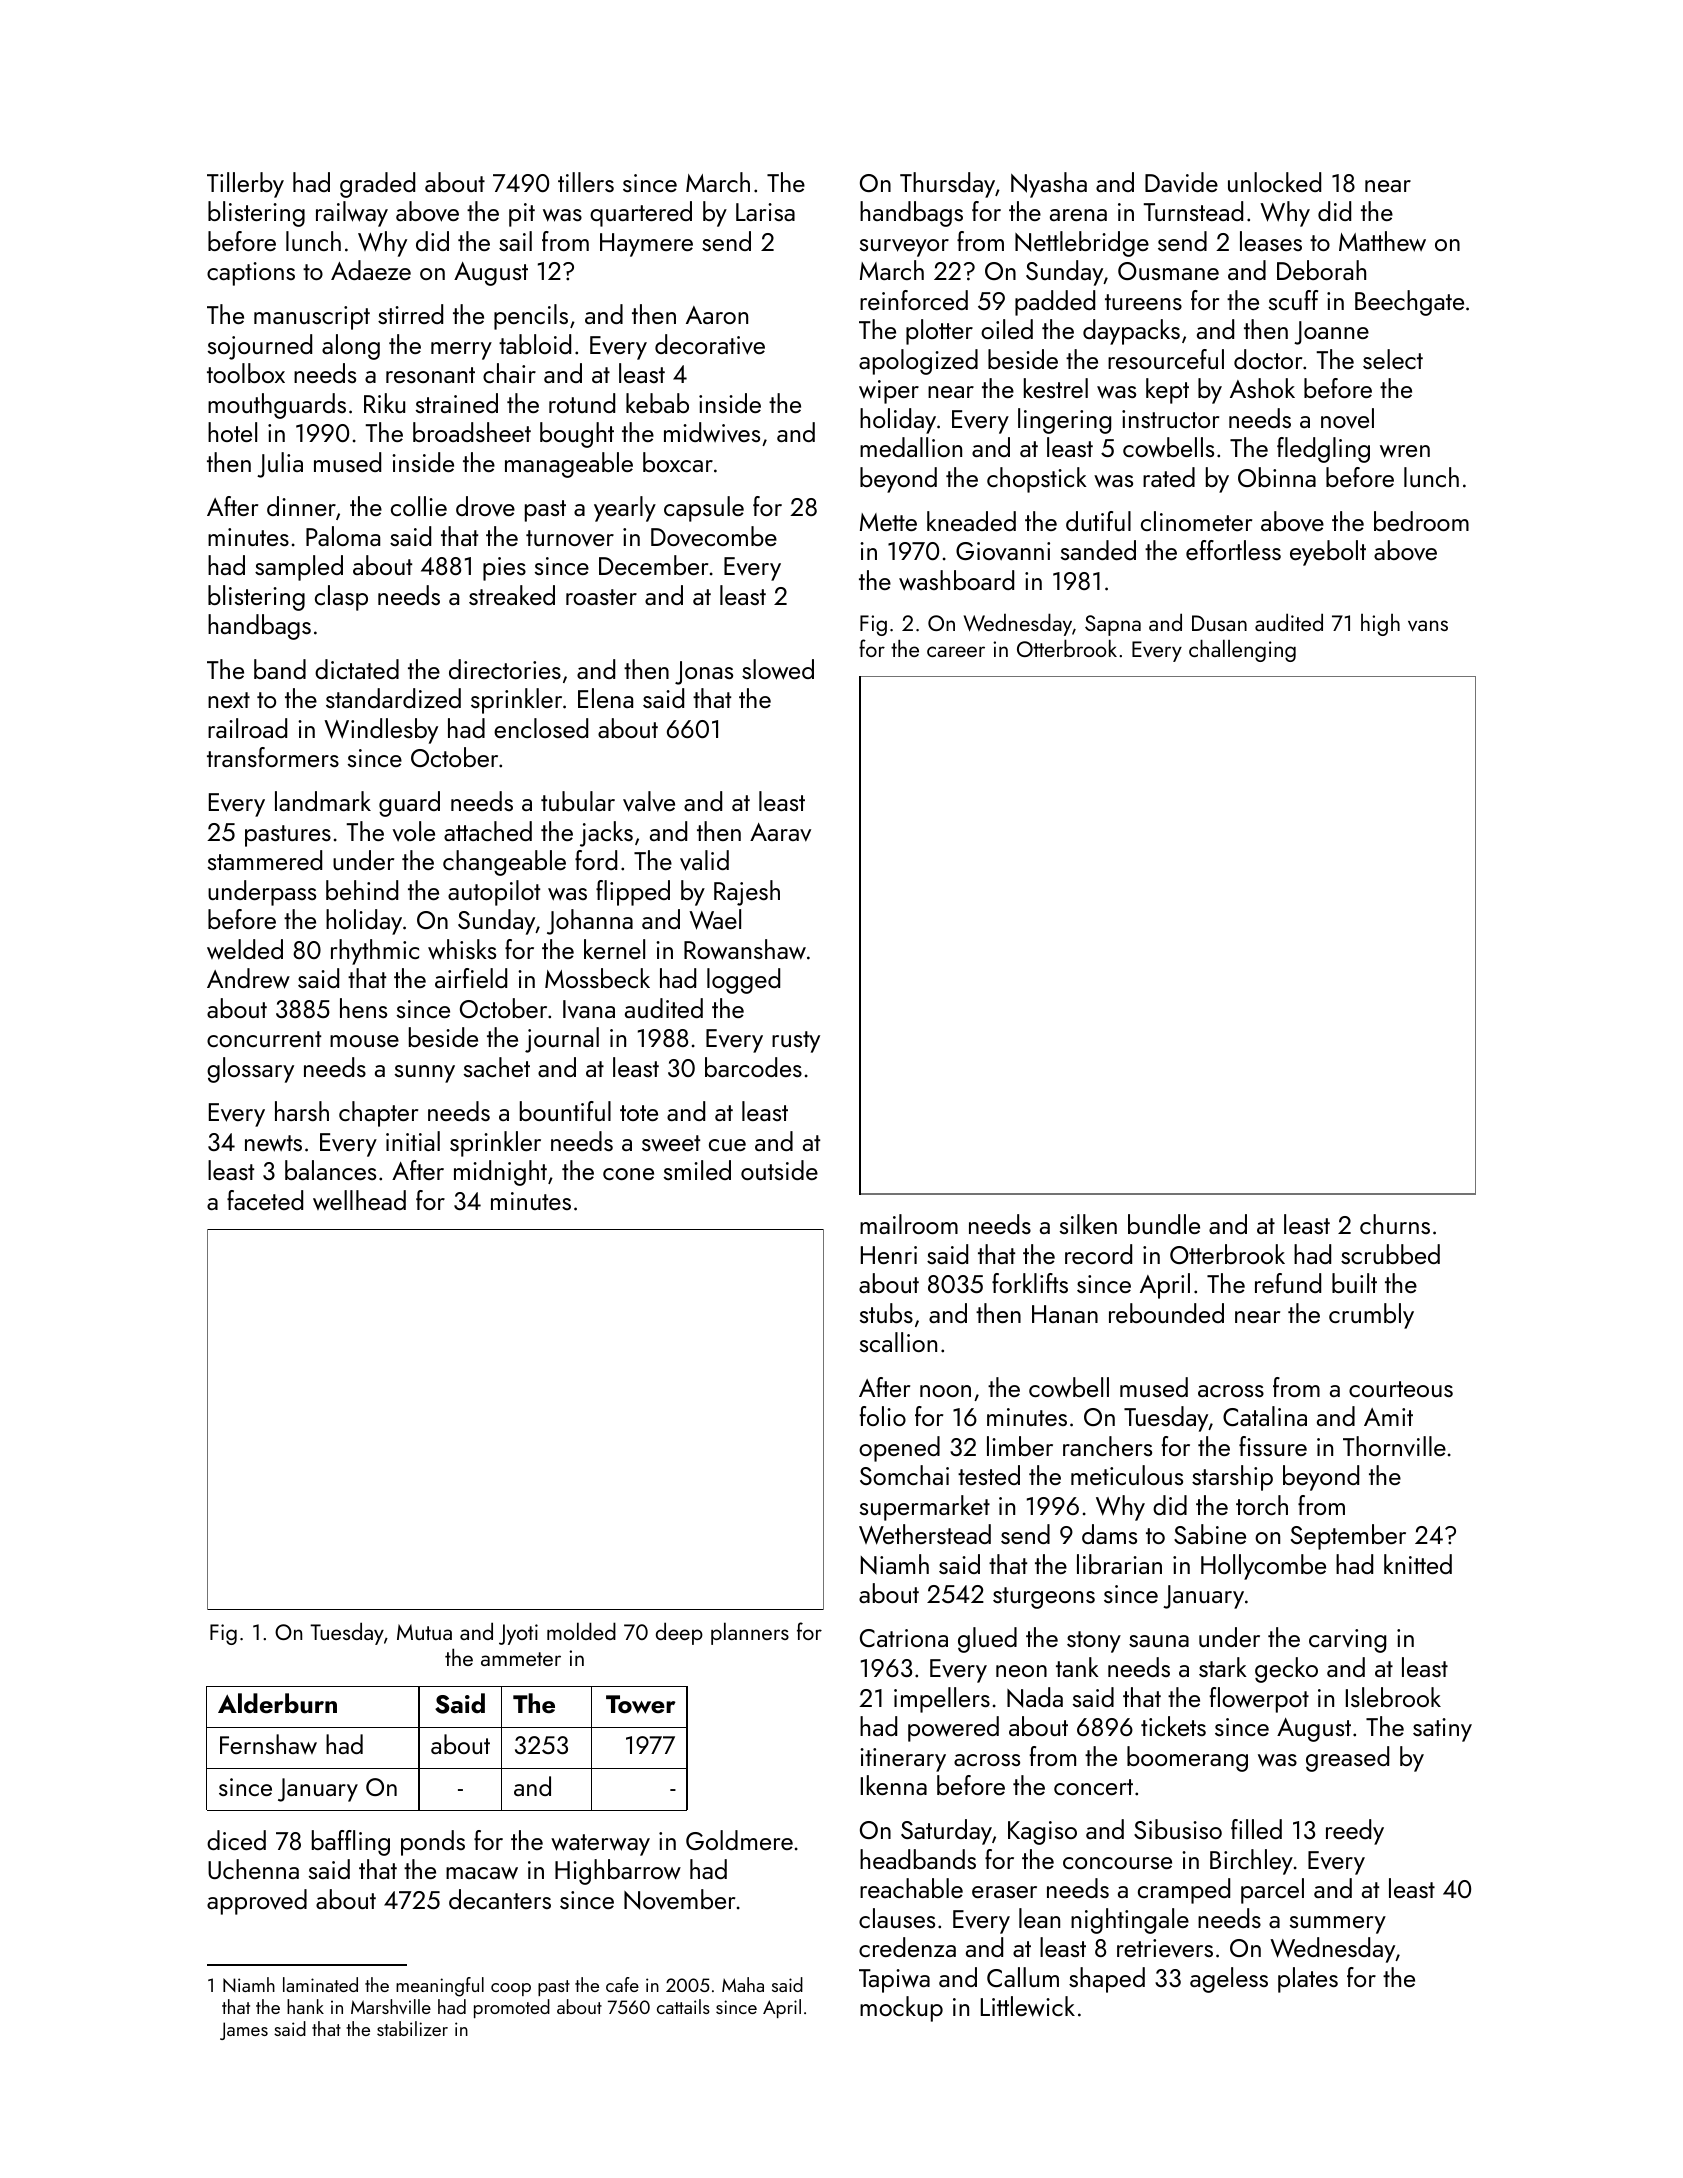 This screenshot has height=2178, width=1683. I want to click on washboard, so click(956, 580).
